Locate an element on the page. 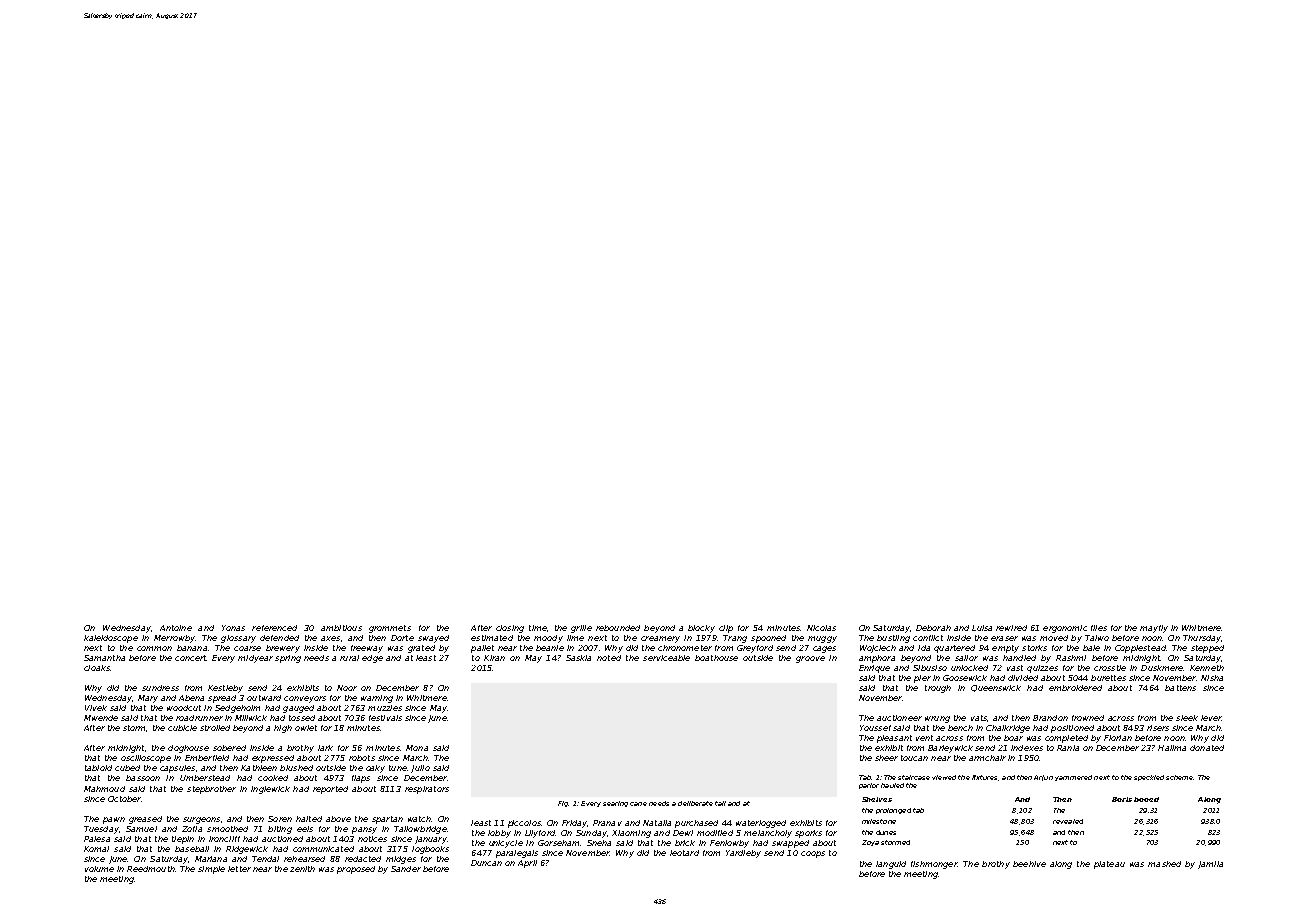 This document has width=1308, height=924. kaleidoscope is located at coordinates (111, 639).
